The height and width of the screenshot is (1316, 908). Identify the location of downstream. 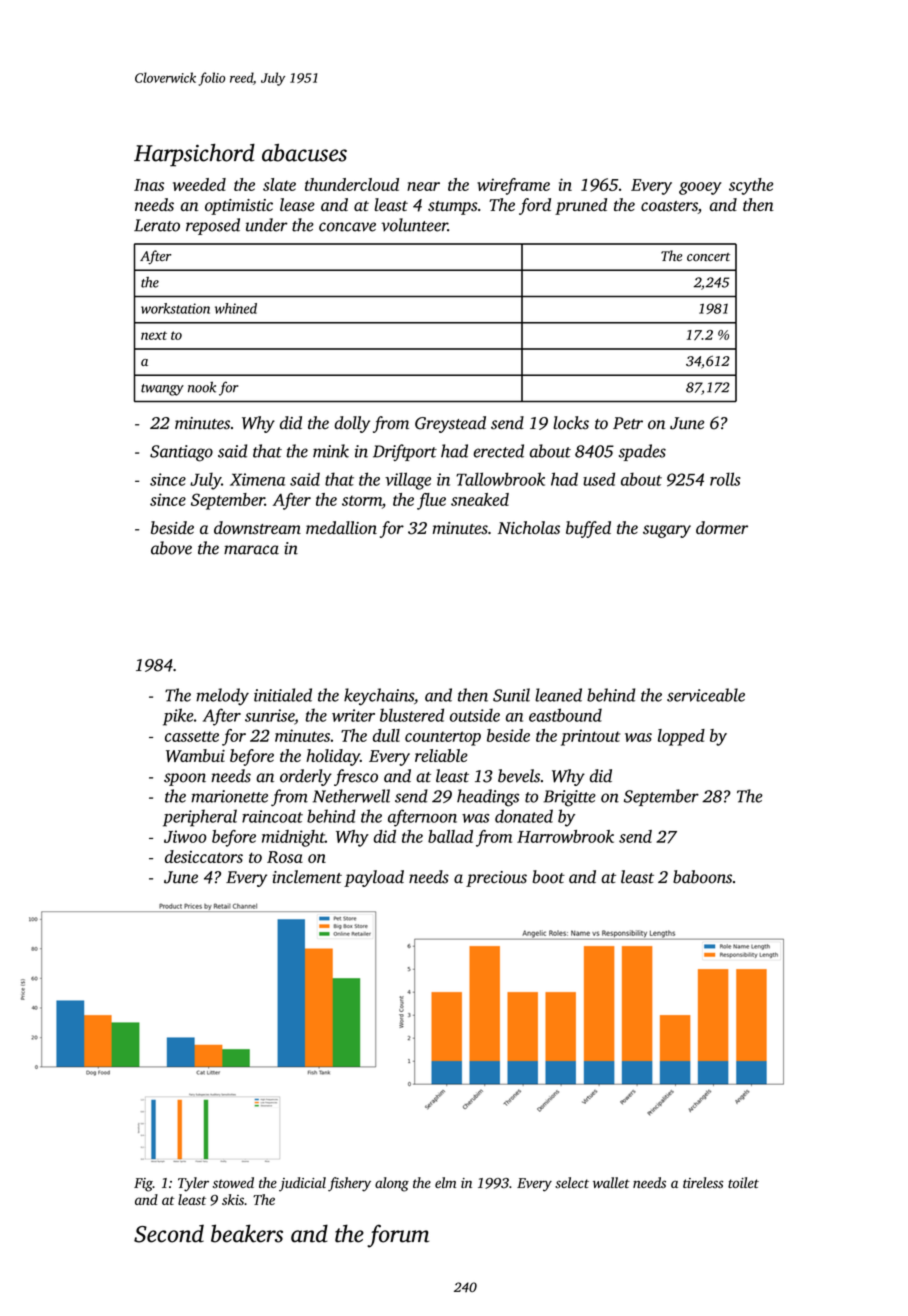
(257, 528).
